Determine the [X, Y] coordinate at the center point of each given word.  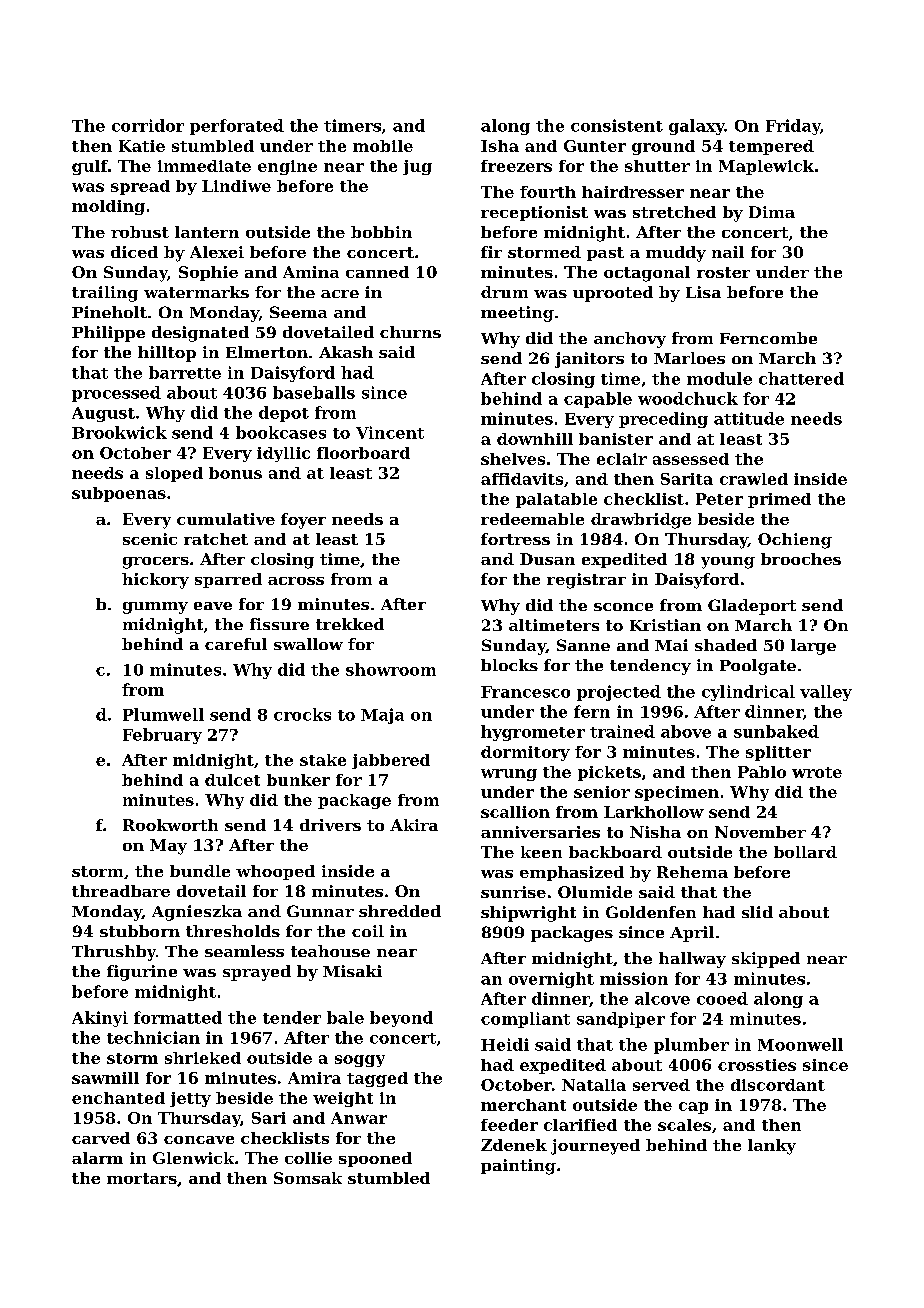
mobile [383, 146]
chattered [801, 378]
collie [308, 1158]
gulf [90, 167]
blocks [509, 665]
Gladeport [752, 607]
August [103, 414]
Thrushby [114, 953]
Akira [414, 825]
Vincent [390, 432]
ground [663, 147]
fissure [279, 624]
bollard [805, 852]
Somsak [308, 1178]
